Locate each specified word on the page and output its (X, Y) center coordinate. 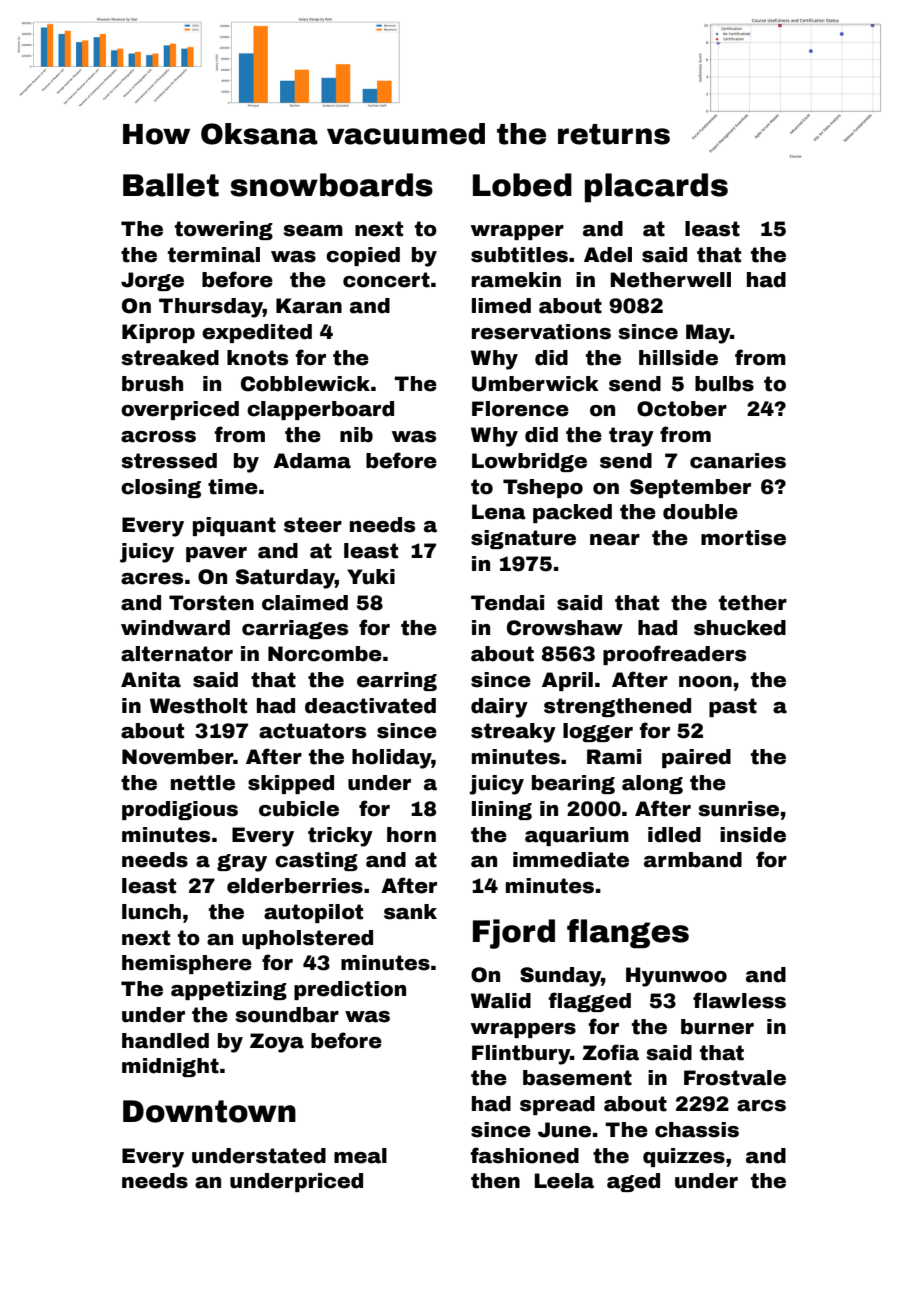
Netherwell (670, 280)
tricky (340, 837)
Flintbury (521, 1055)
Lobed (522, 185)
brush (152, 384)
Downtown (209, 1111)
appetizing (229, 990)
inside (753, 835)
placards (656, 188)
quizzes (684, 1157)
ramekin (516, 280)
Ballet (171, 185)
